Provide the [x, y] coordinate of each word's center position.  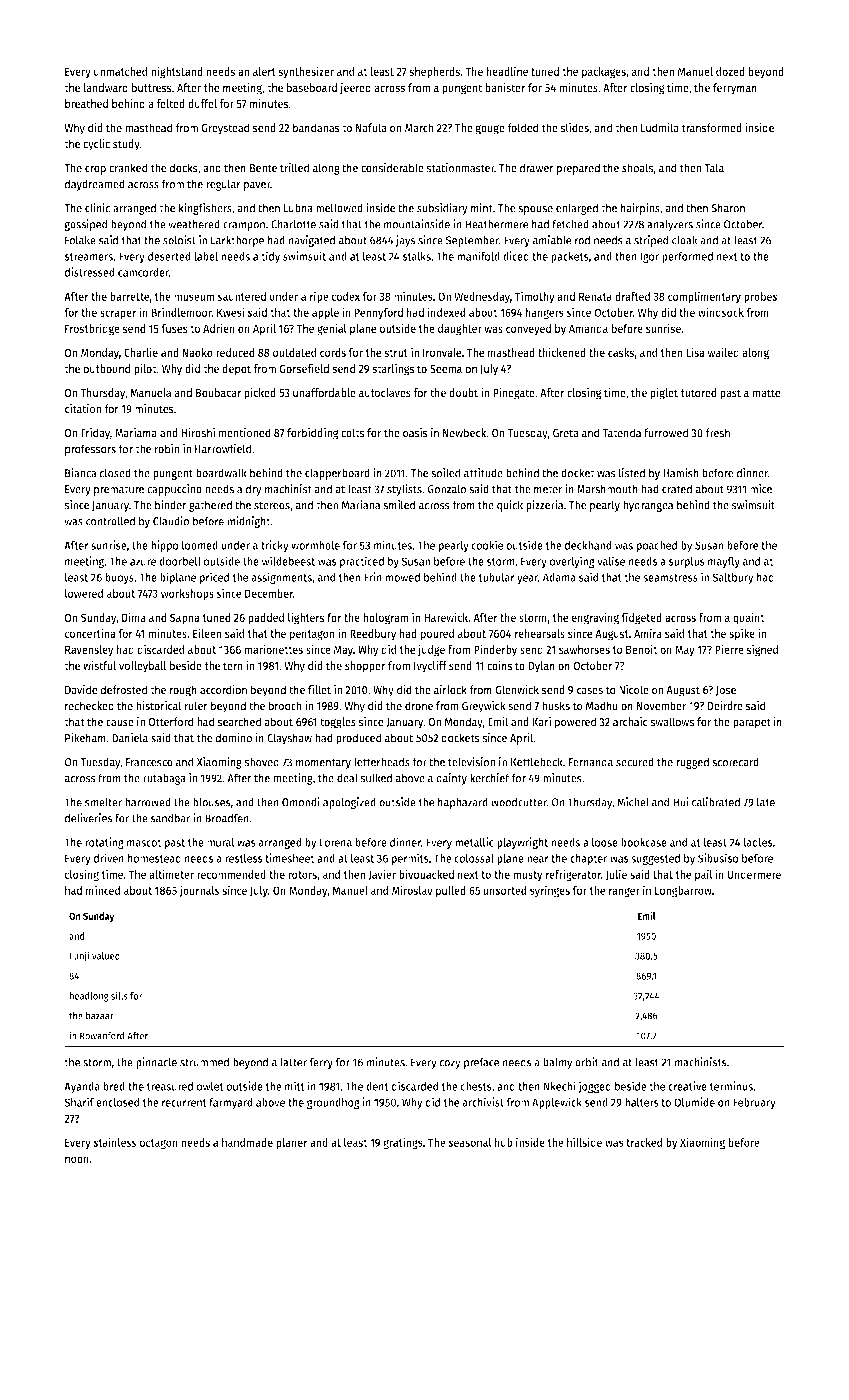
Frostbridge [92, 329]
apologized [349, 803]
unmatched [120, 71]
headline [507, 71]
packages [604, 73]
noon [77, 1159]
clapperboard [337, 474]
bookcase [644, 842]
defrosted [123, 690]
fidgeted [641, 618]
